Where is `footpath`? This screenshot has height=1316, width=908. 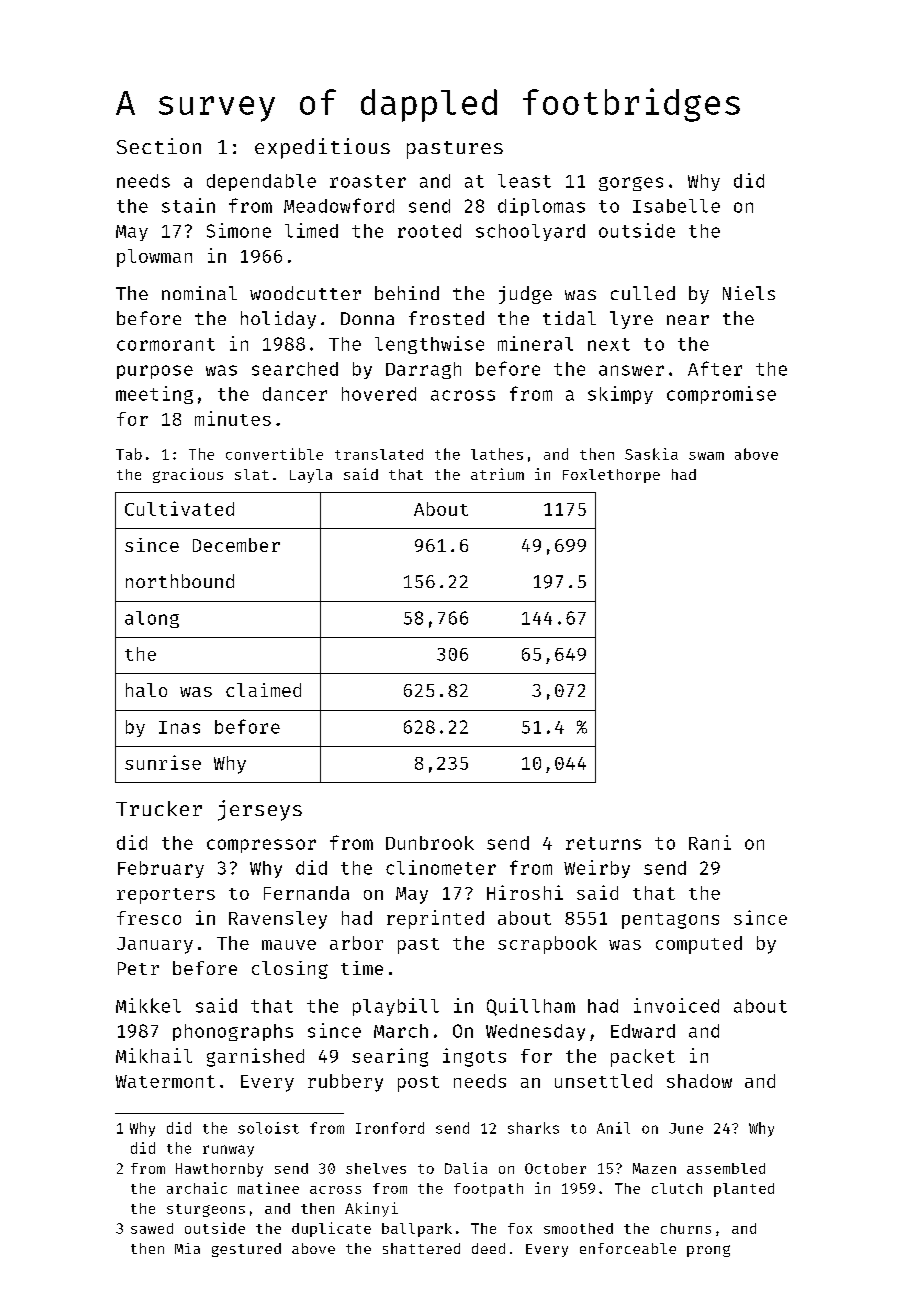
footpath is located at coordinates (488, 1190).
